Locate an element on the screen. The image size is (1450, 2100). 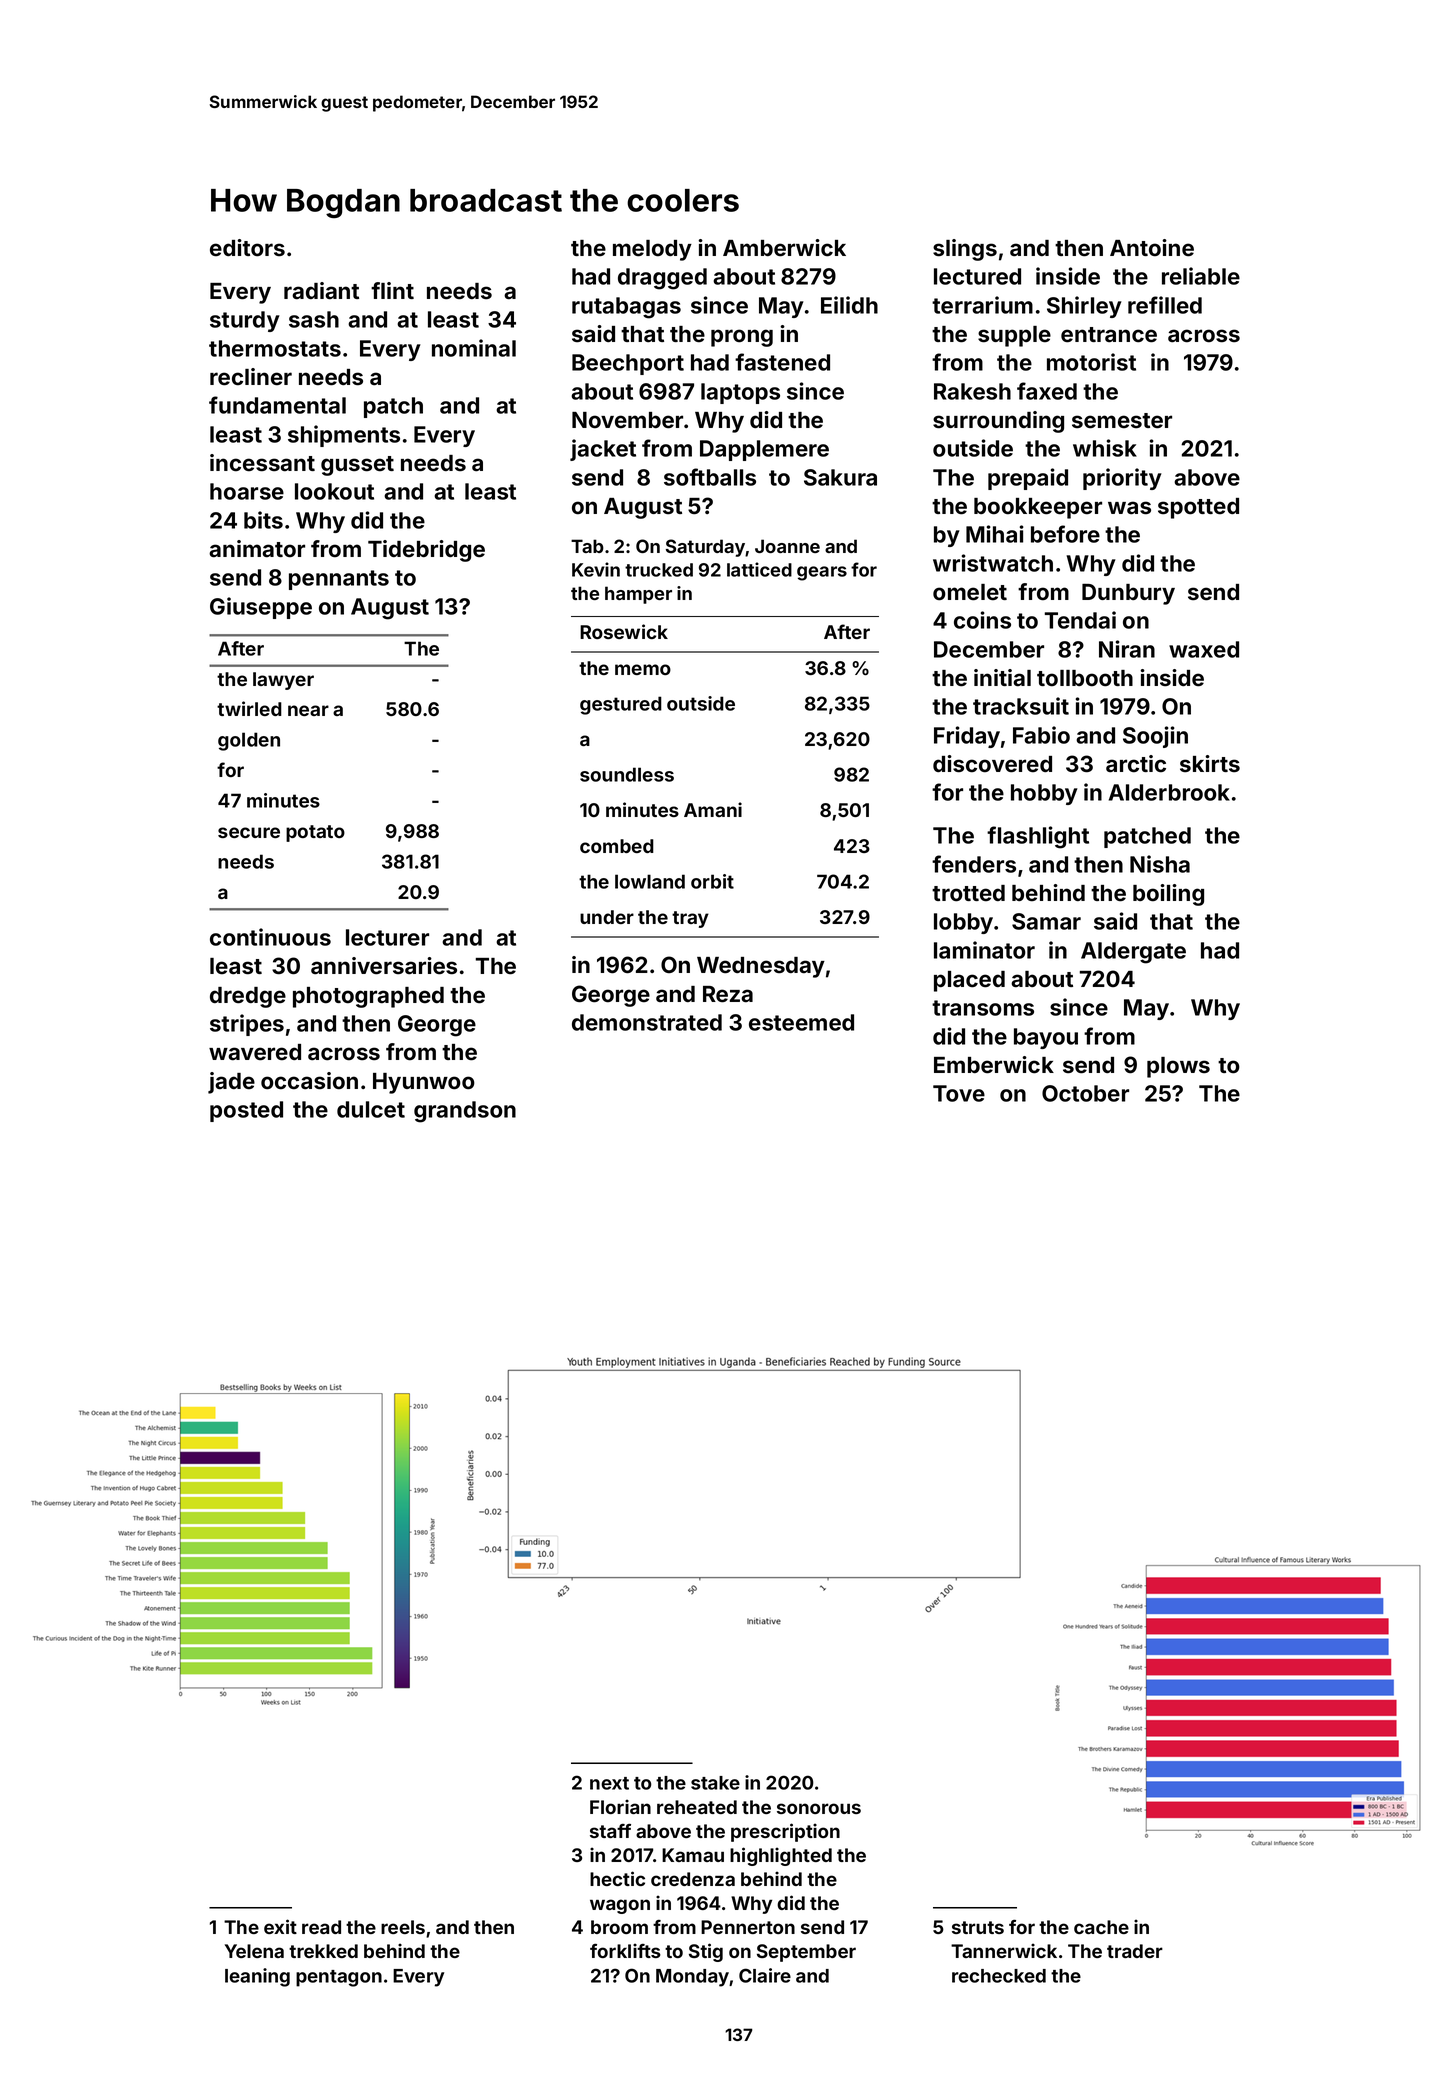
Pennerton is located at coordinates (748, 1927).
